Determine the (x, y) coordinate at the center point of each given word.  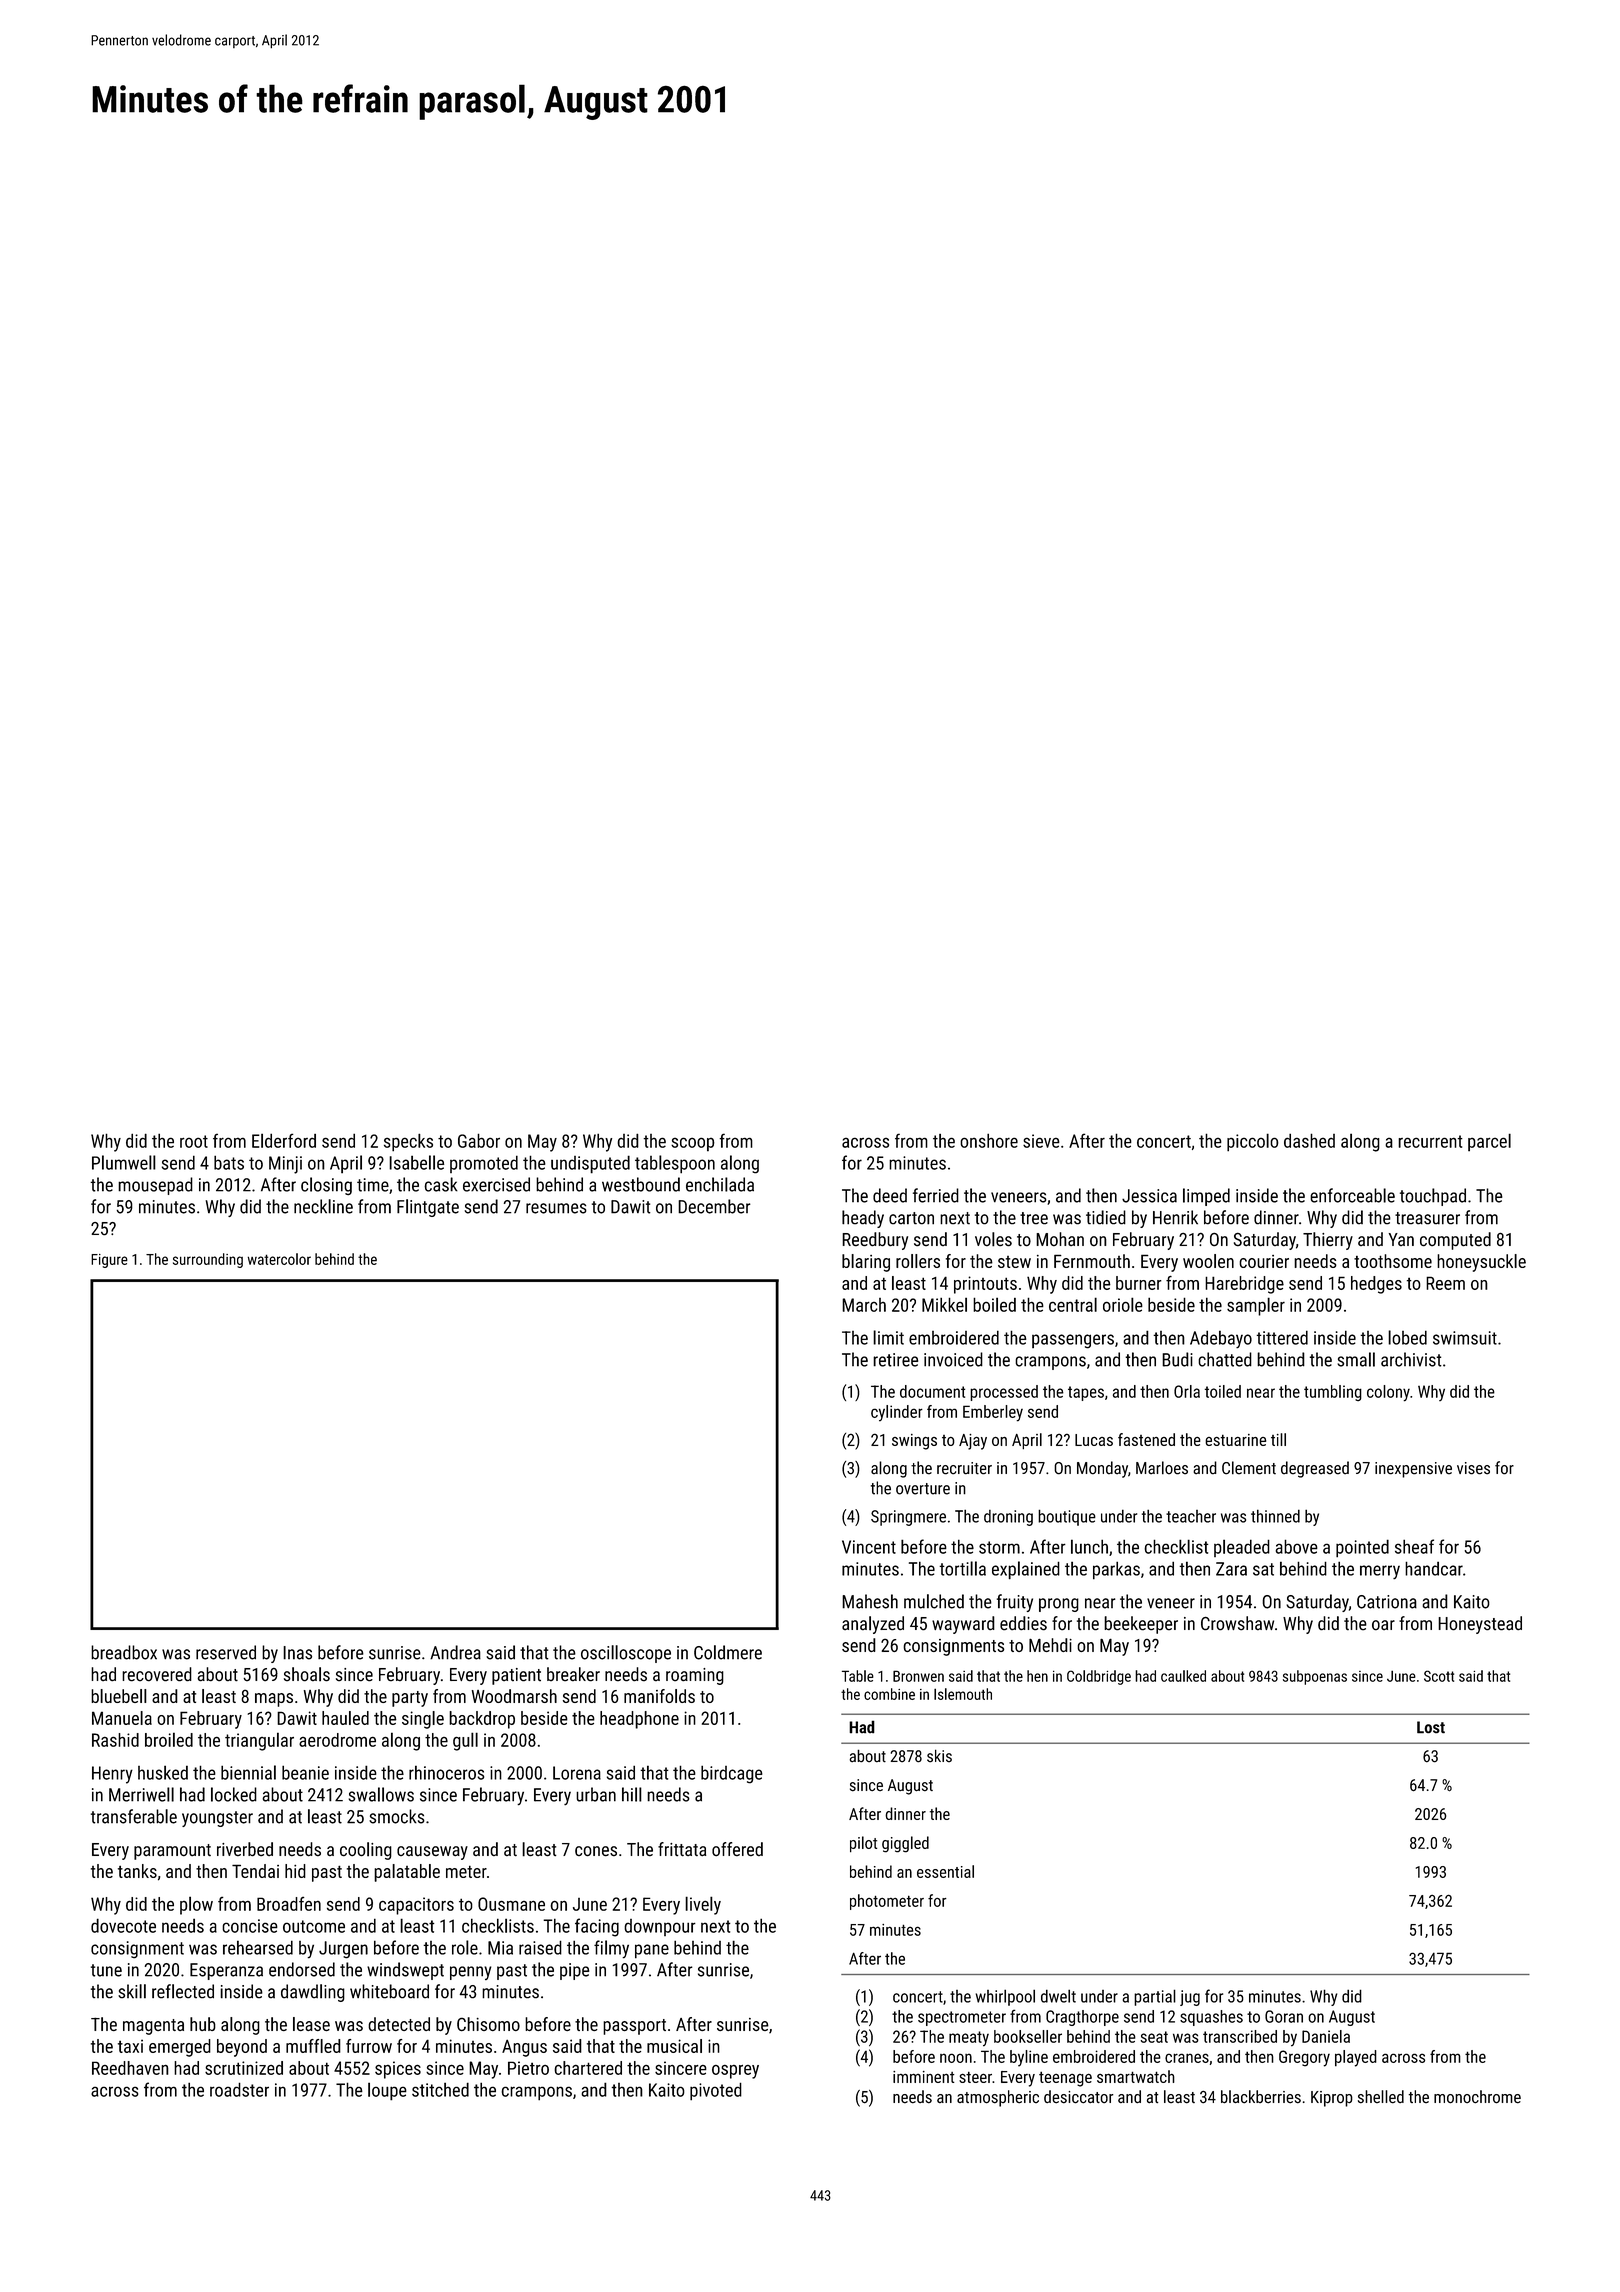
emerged (180, 2048)
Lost (1431, 1727)
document (932, 1391)
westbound (641, 1184)
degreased (1315, 1469)
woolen (1208, 1261)
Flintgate (428, 1208)
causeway (432, 1853)
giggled (905, 1844)
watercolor (279, 1259)
